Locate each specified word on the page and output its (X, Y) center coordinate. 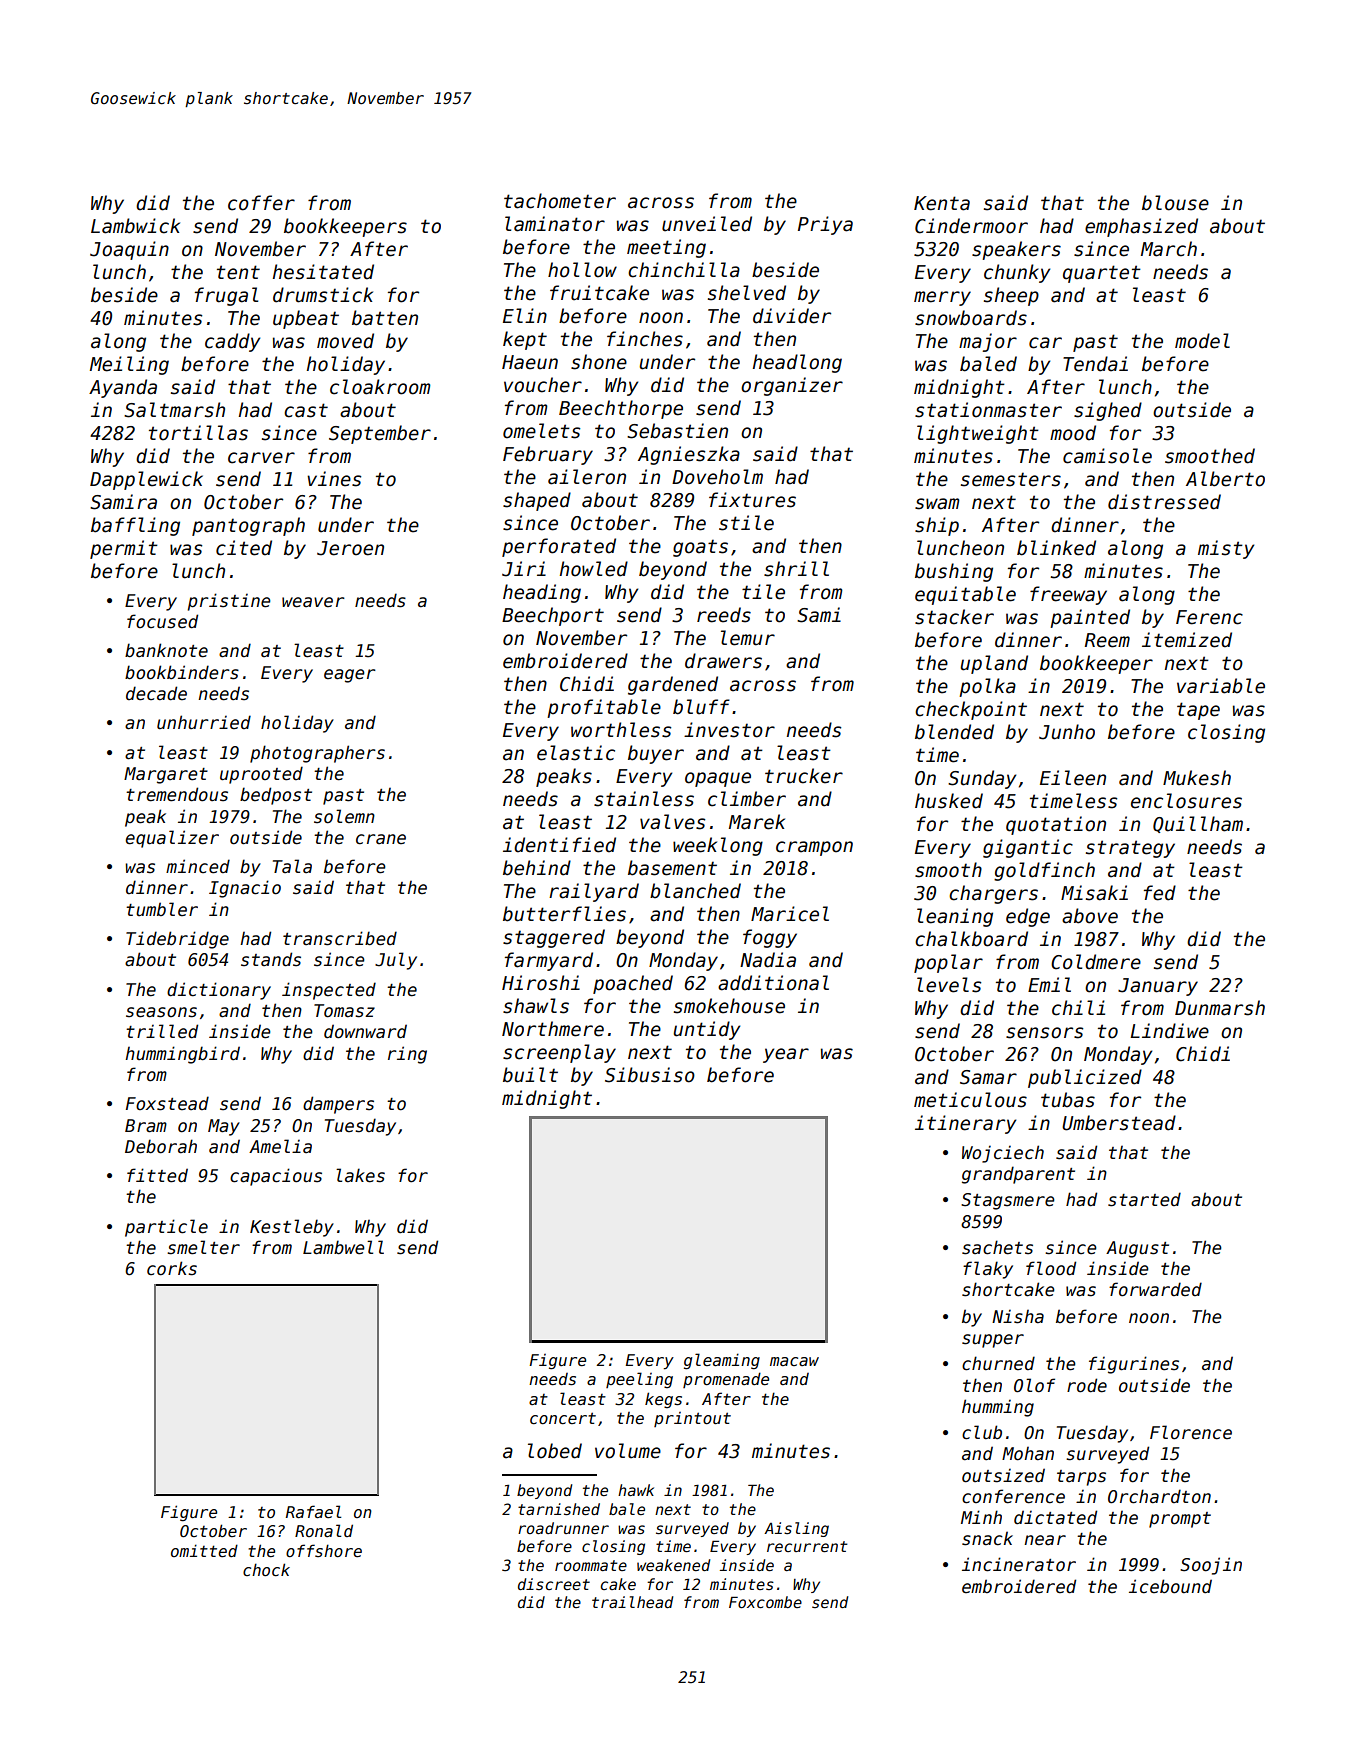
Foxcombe (765, 1602)
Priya (825, 225)
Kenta (942, 203)
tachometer (560, 201)
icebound (1170, 1586)
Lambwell (343, 1247)
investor (729, 730)
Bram (146, 1126)
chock (266, 1569)
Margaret (166, 775)
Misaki (1094, 893)
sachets (997, 1247)
